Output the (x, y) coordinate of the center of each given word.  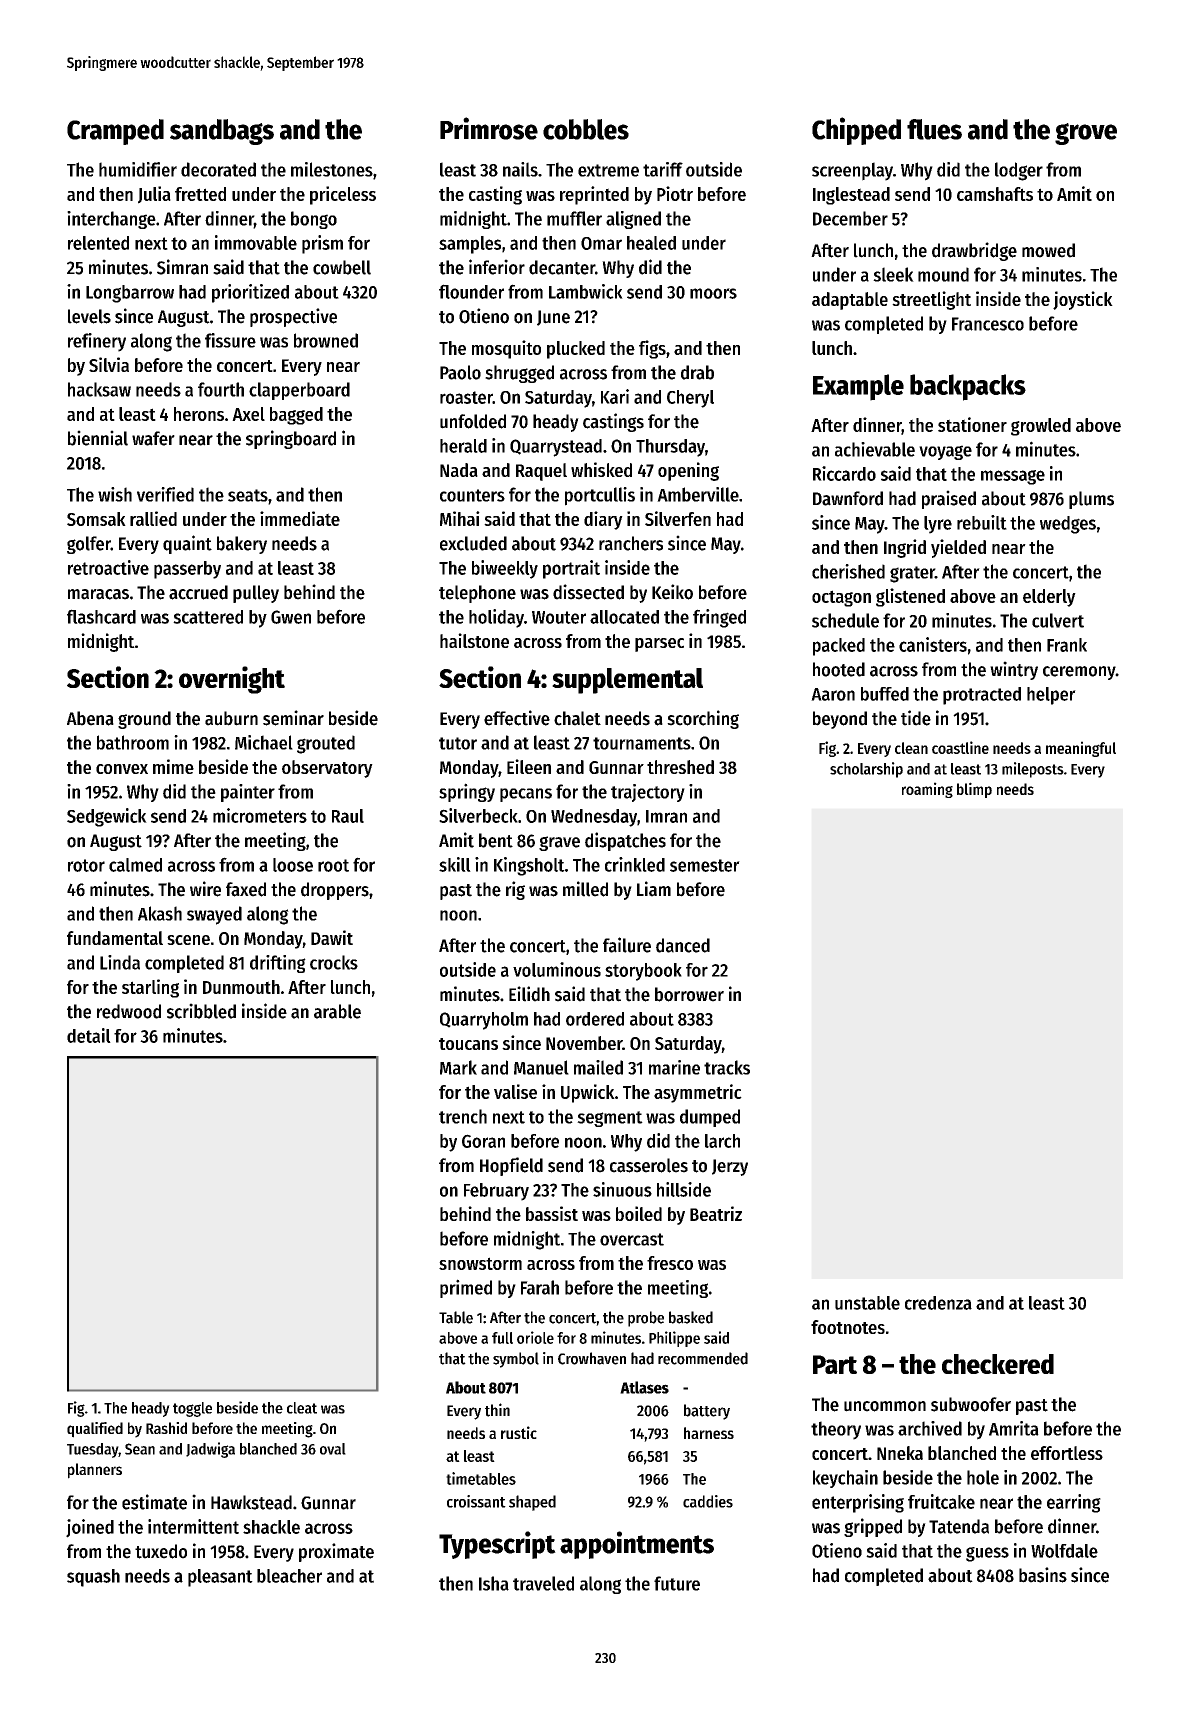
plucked (576, 350)
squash (93, 1578)
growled (1041, 427)
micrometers (260, 815)
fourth (221, 389)
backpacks (968, 387)
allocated (624, 617)
